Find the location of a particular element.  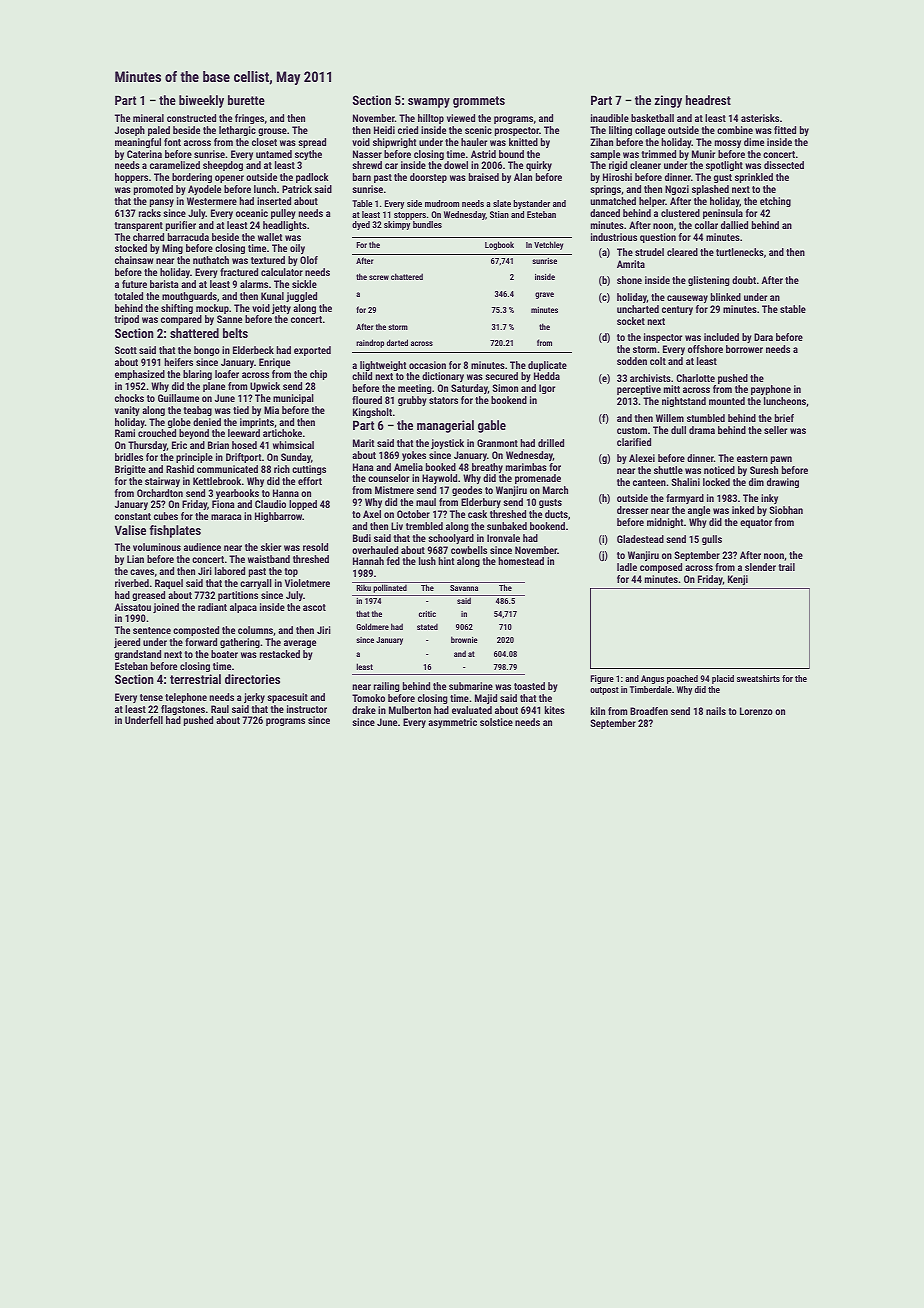

gable is located at coordinates (492, 426).
